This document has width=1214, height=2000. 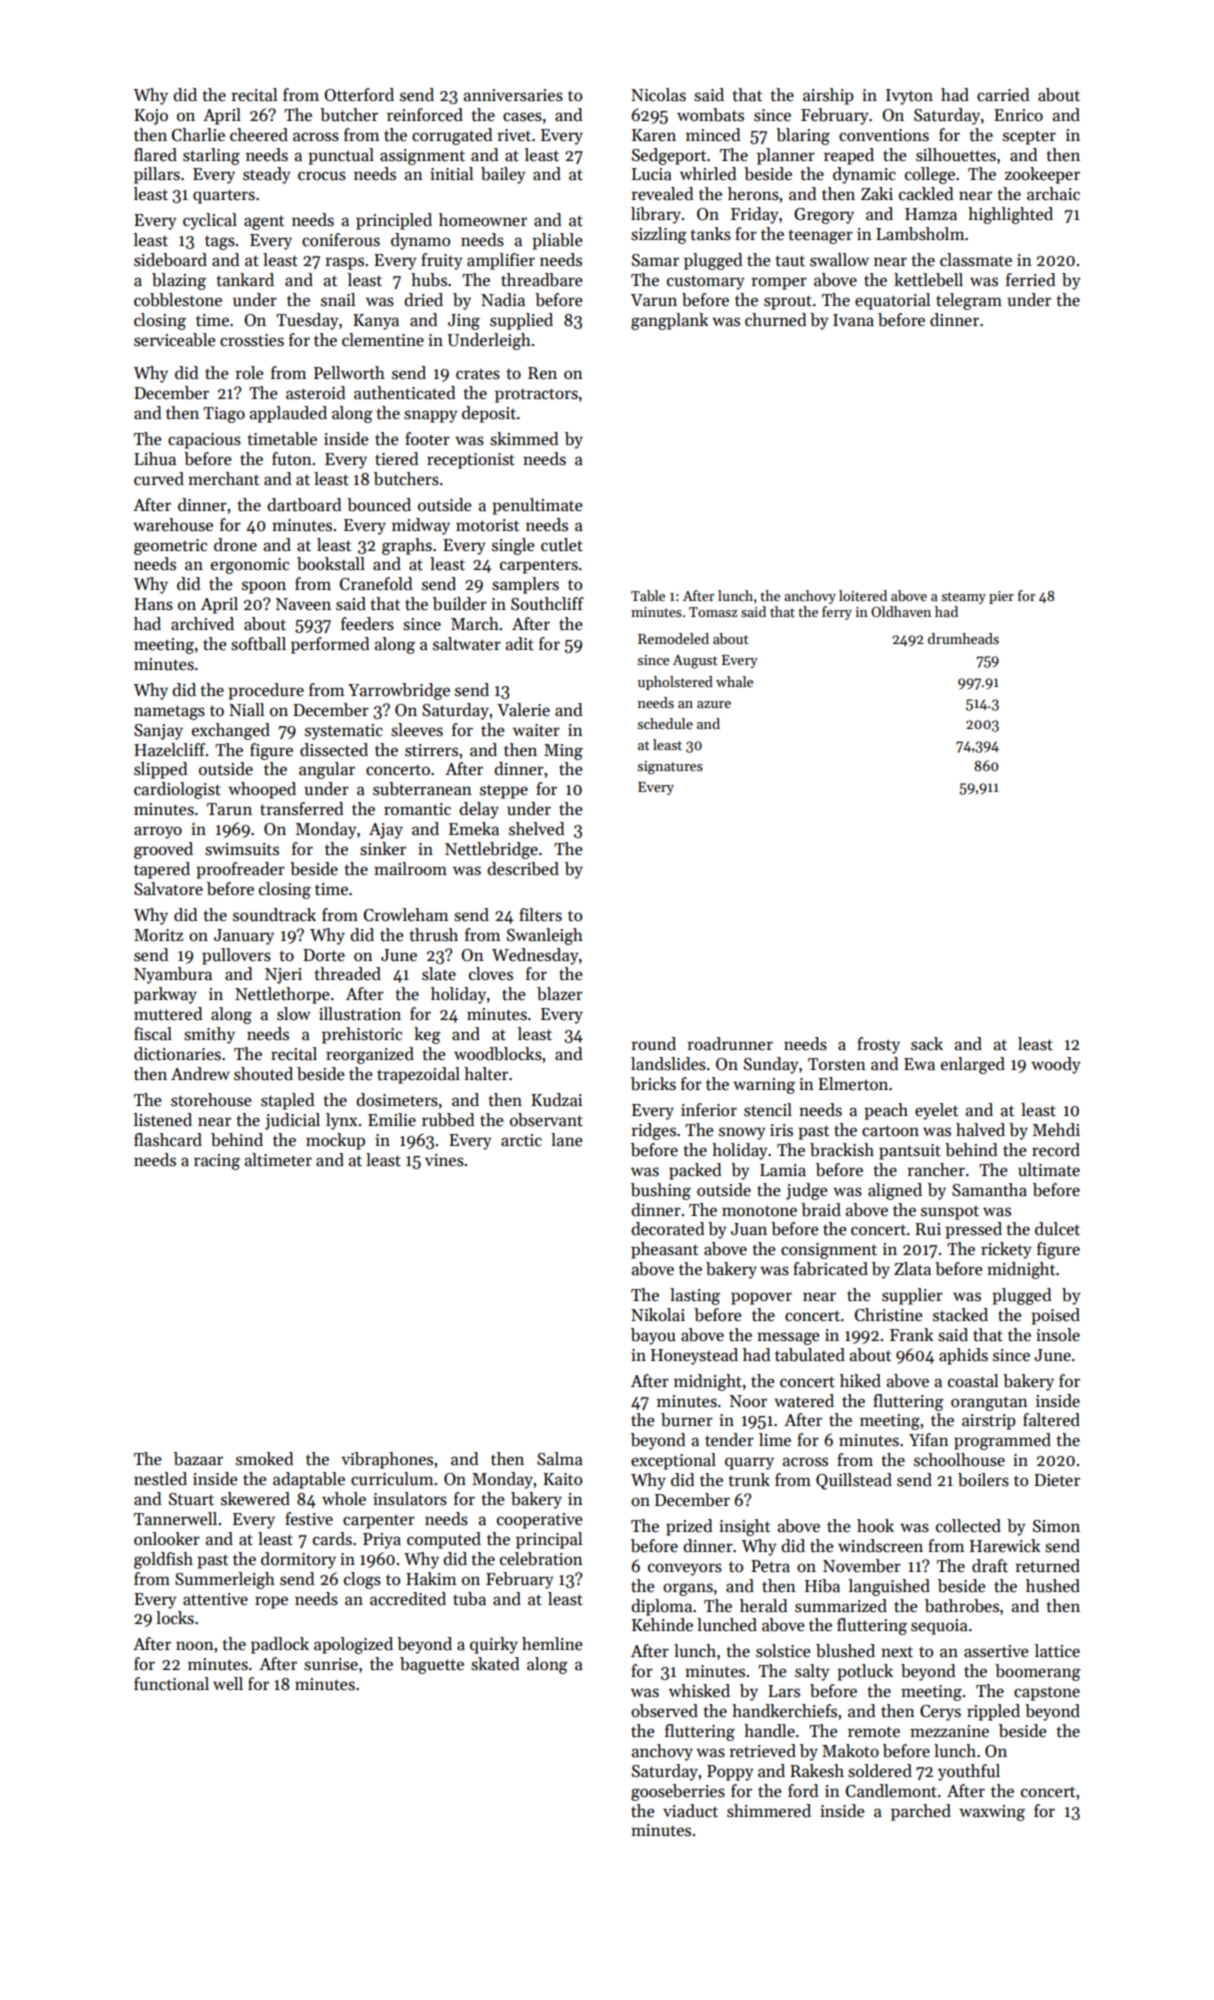 I want to click on bayou, so click(x=653, y=1336).
